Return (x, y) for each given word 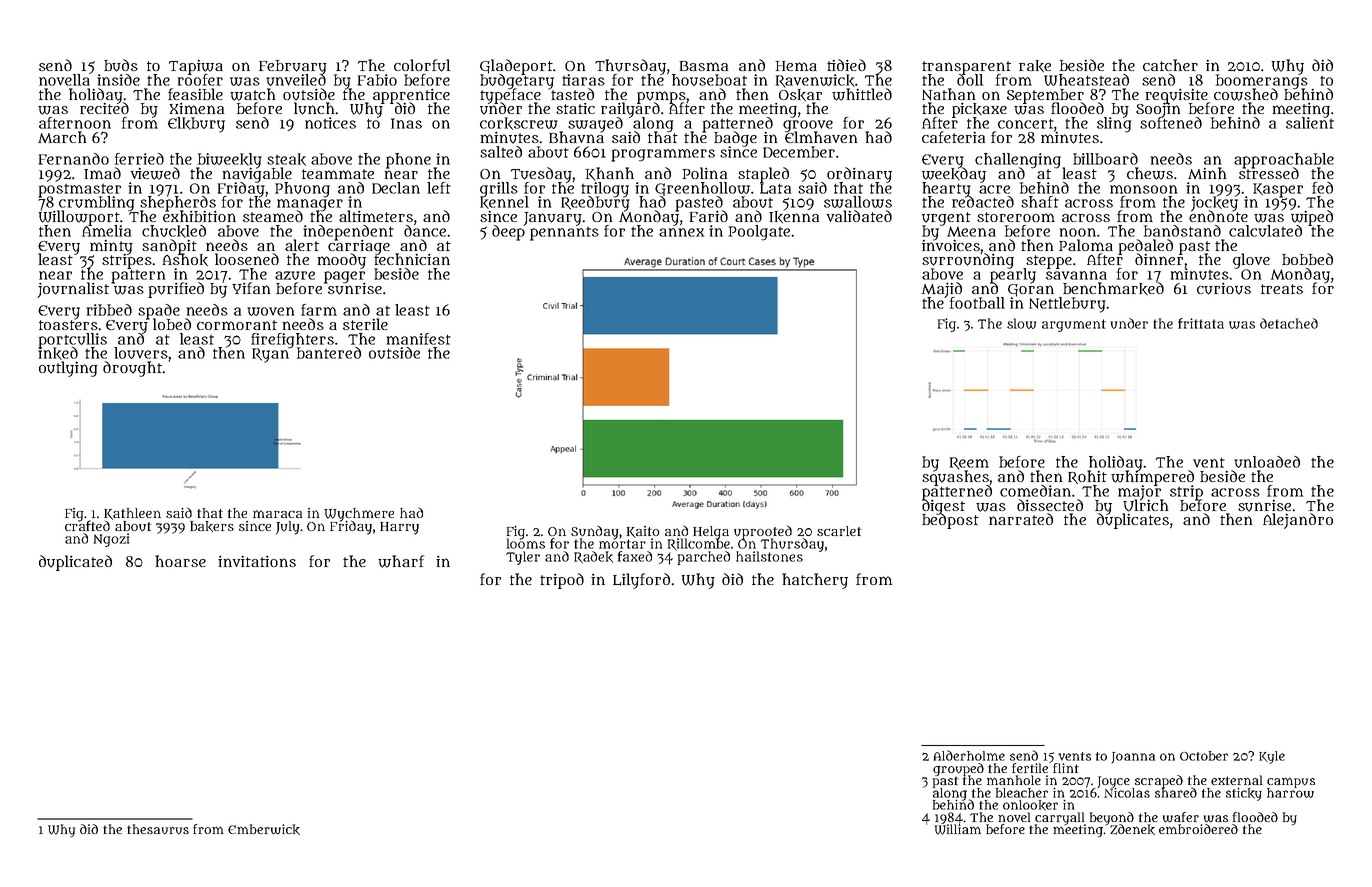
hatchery (815, 581)
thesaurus (158, 829)
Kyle (1272, 757)
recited (104, 108)
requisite (1178, 96)
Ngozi (111, 540)
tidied (846, 65)
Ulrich (1145, 506)
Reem (969, 463)
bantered (329, 353)
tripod (562, 581)
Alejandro (1298, 521)
